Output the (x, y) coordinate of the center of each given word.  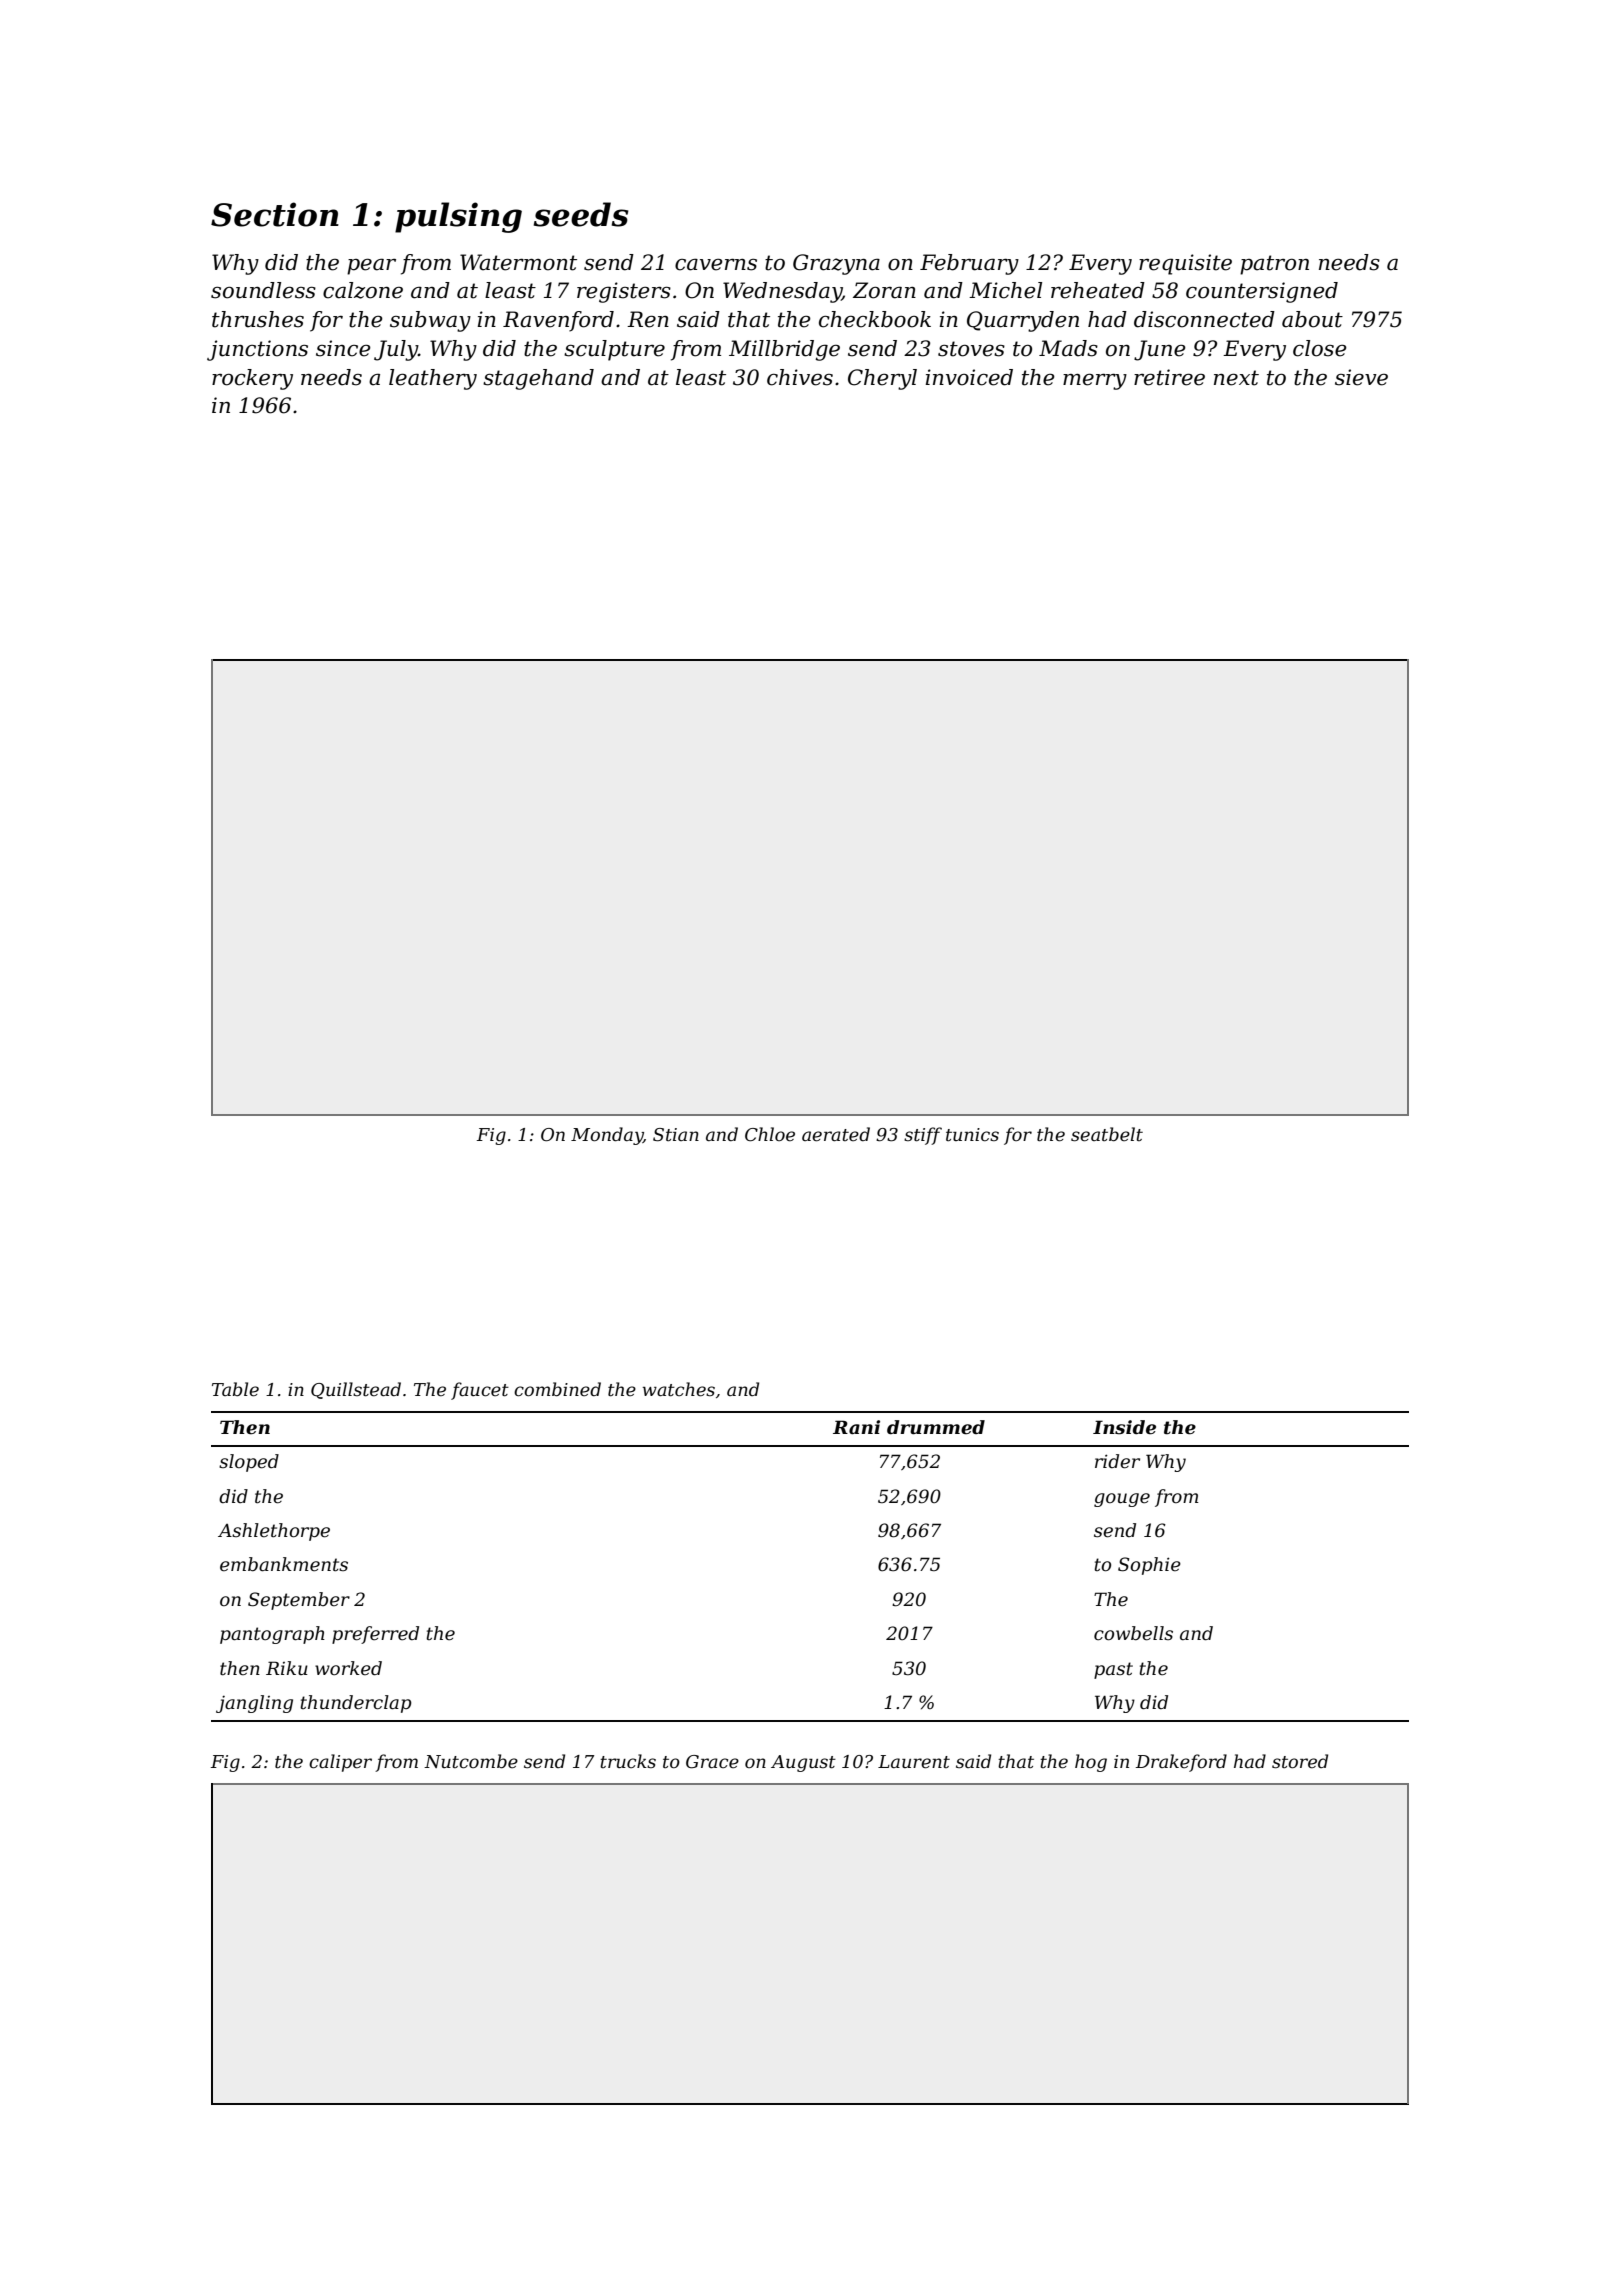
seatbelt (1107, 1134)
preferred (375, 1635)
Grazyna (836, 264)
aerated (836, 1134)
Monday (607, 1136)
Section (275, 214)
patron (1274, 265)
